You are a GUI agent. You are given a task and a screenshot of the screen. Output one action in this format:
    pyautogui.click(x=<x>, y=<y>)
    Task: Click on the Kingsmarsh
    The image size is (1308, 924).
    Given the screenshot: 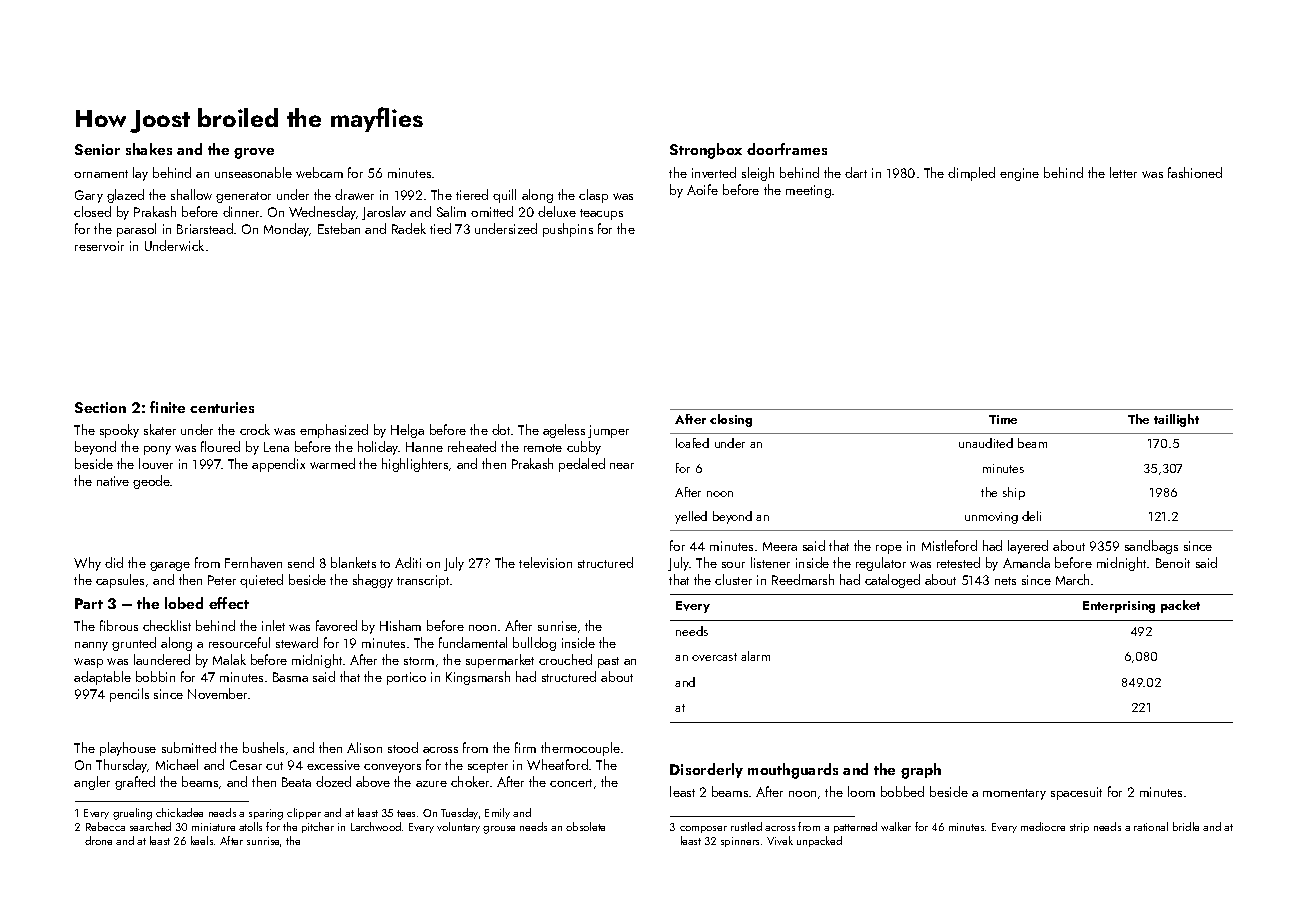 What is the action you would take?
    pyautogui.click(x=478, y=678)
